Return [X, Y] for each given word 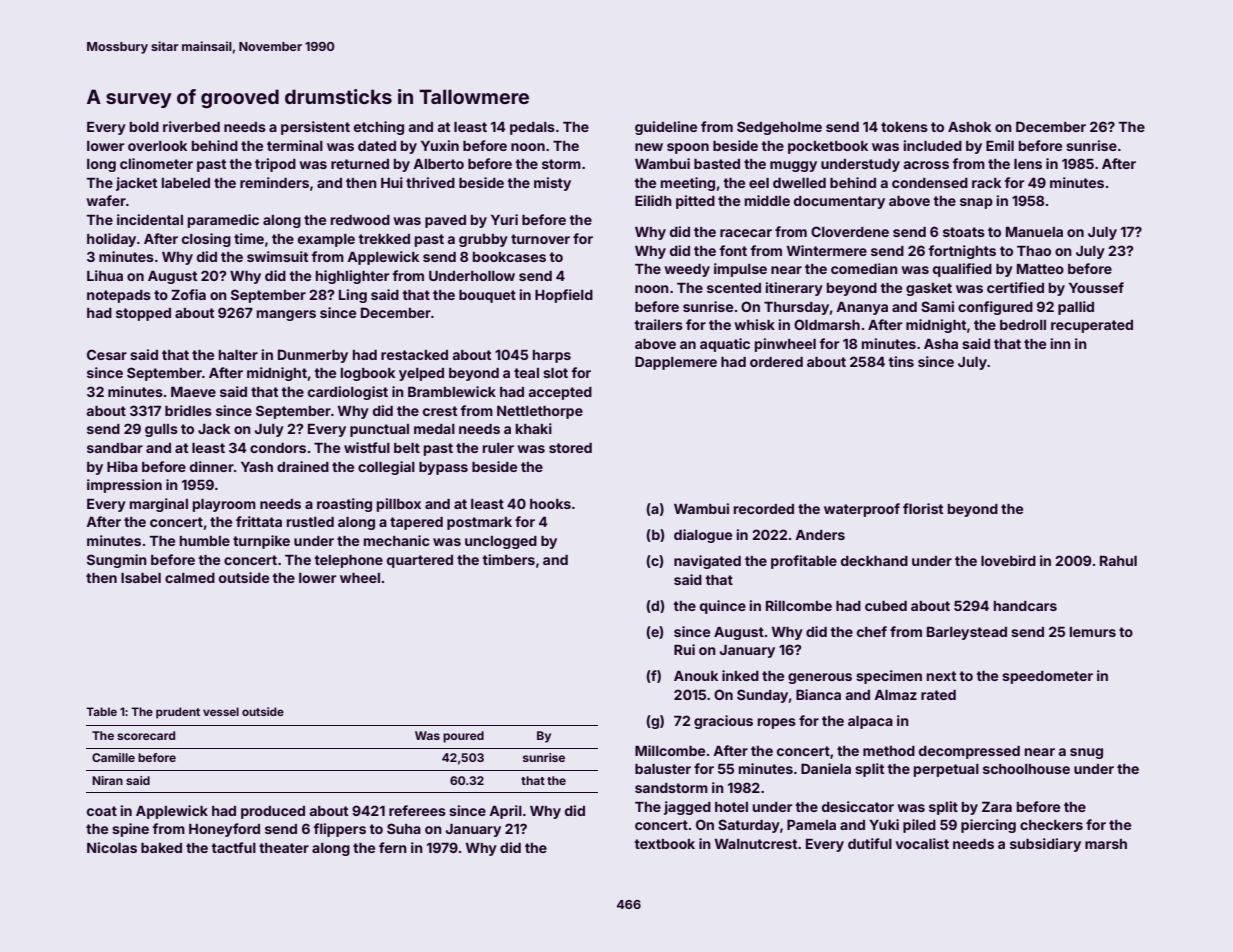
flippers [339, 830]
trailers [658, 324]
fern [393, 847]
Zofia [188, 294]
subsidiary [1045, 845]
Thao [1034, 251]
